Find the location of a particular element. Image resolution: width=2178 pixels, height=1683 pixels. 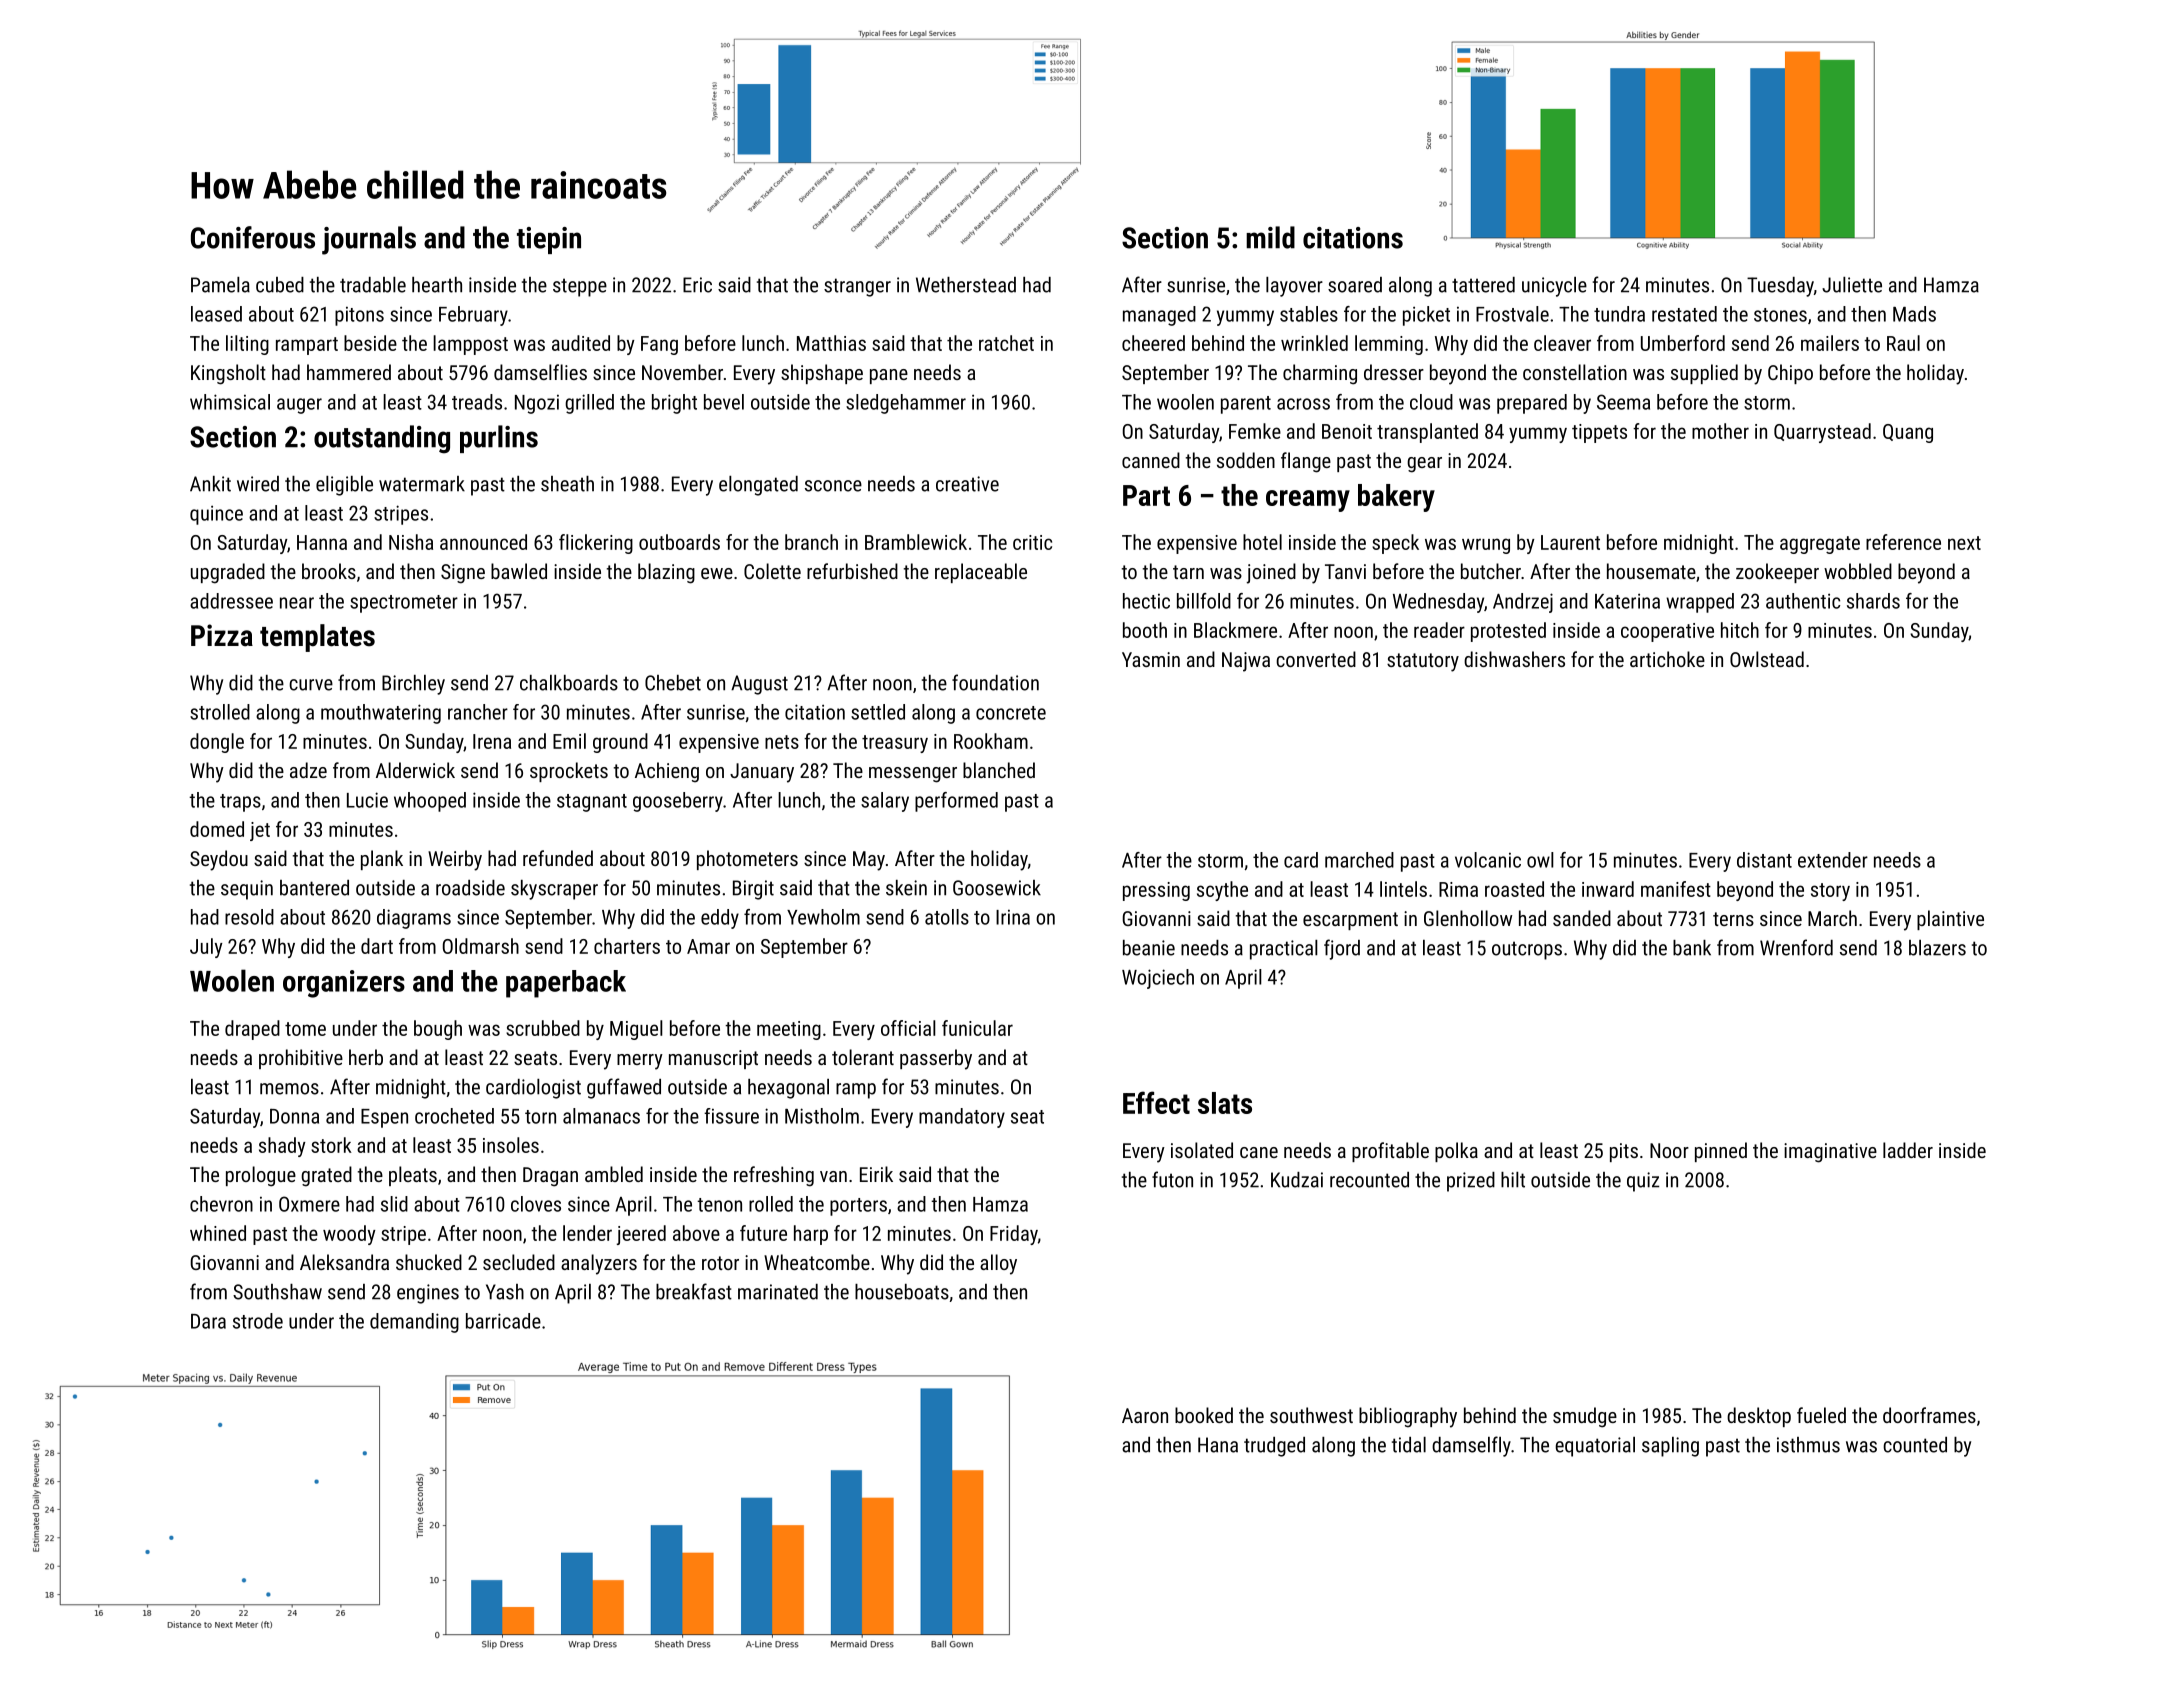

strode is located at coordinates (258, 1321).
